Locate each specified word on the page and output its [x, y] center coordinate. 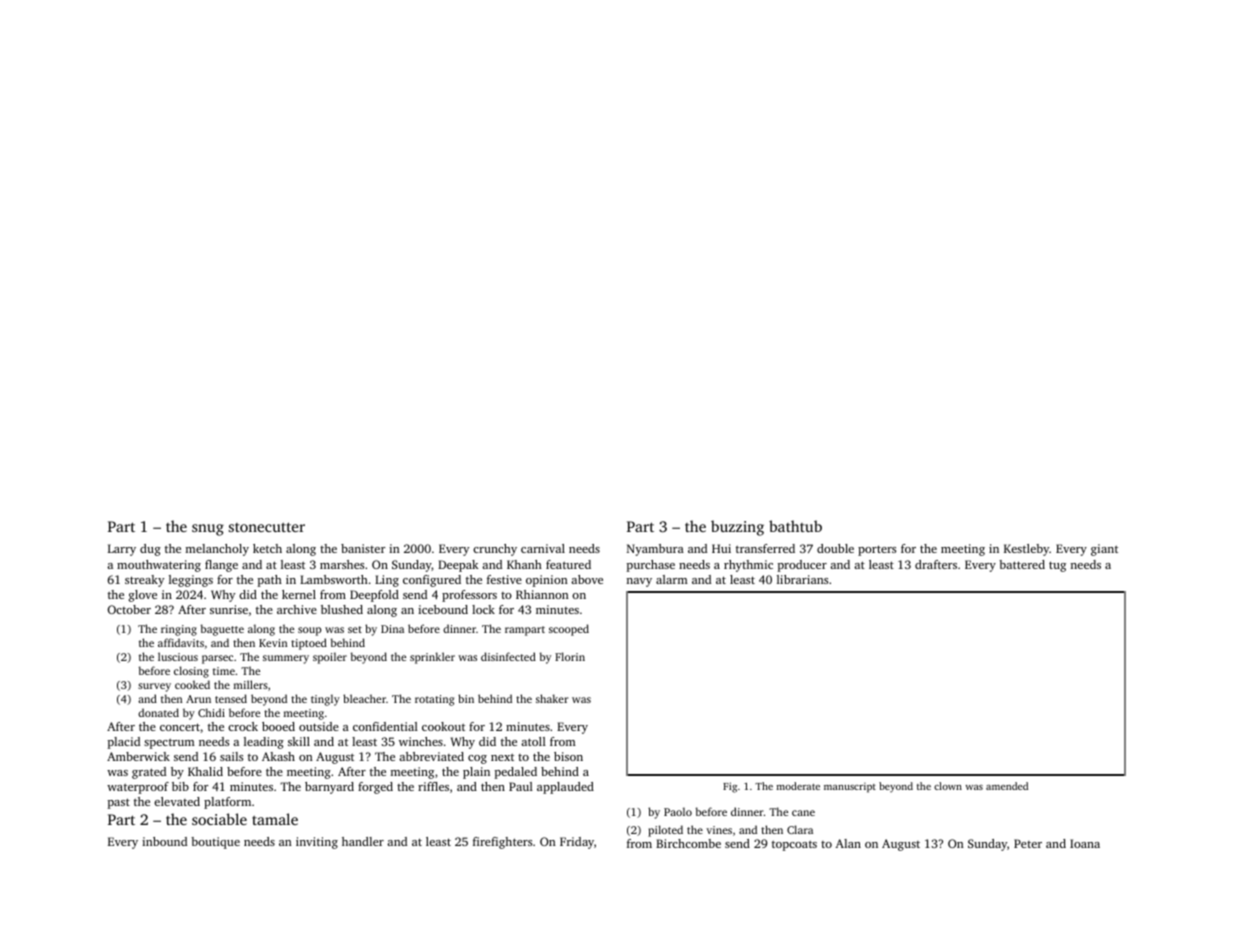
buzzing [737, 528]
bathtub [795, 526]
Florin [570, 656]
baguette [222, 630]
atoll [533, 741]
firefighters [502, 843]
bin [466, 698]
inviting [317, 843]
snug [208, 530]
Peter [1028, 843]
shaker [552, 698]
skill [299, 741]
